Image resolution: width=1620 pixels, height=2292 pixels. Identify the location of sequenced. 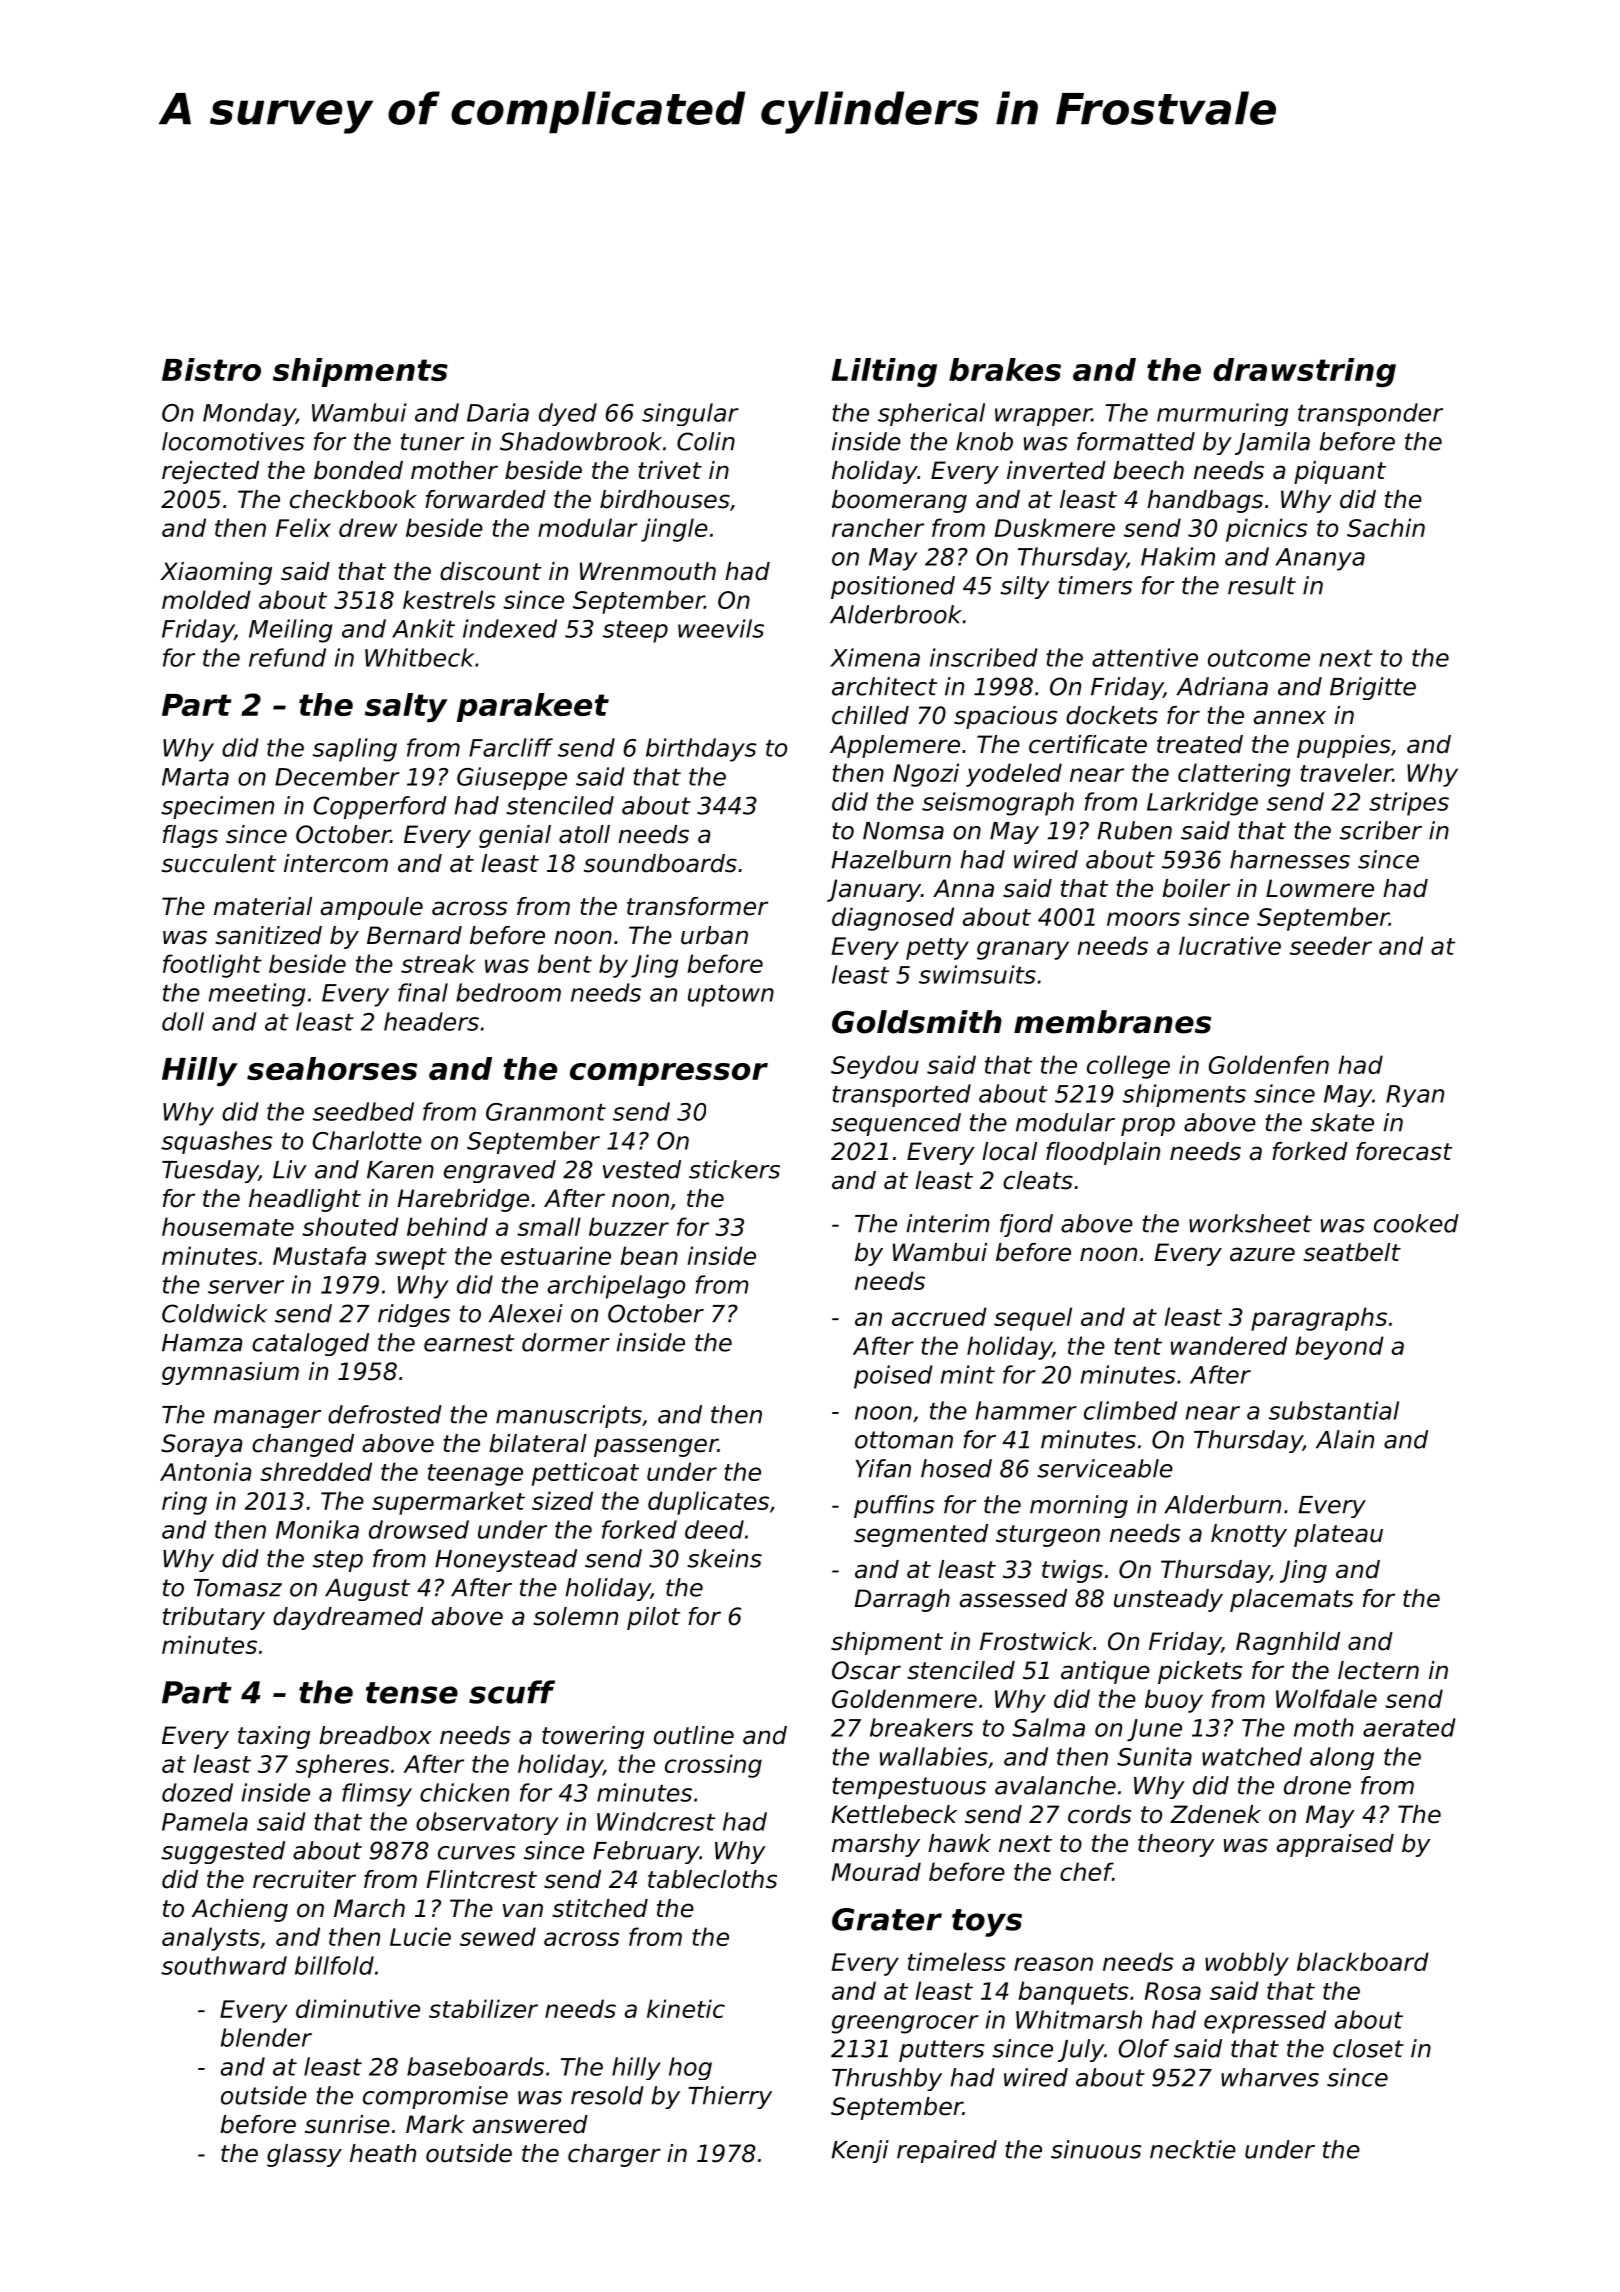
(896, 1124).
